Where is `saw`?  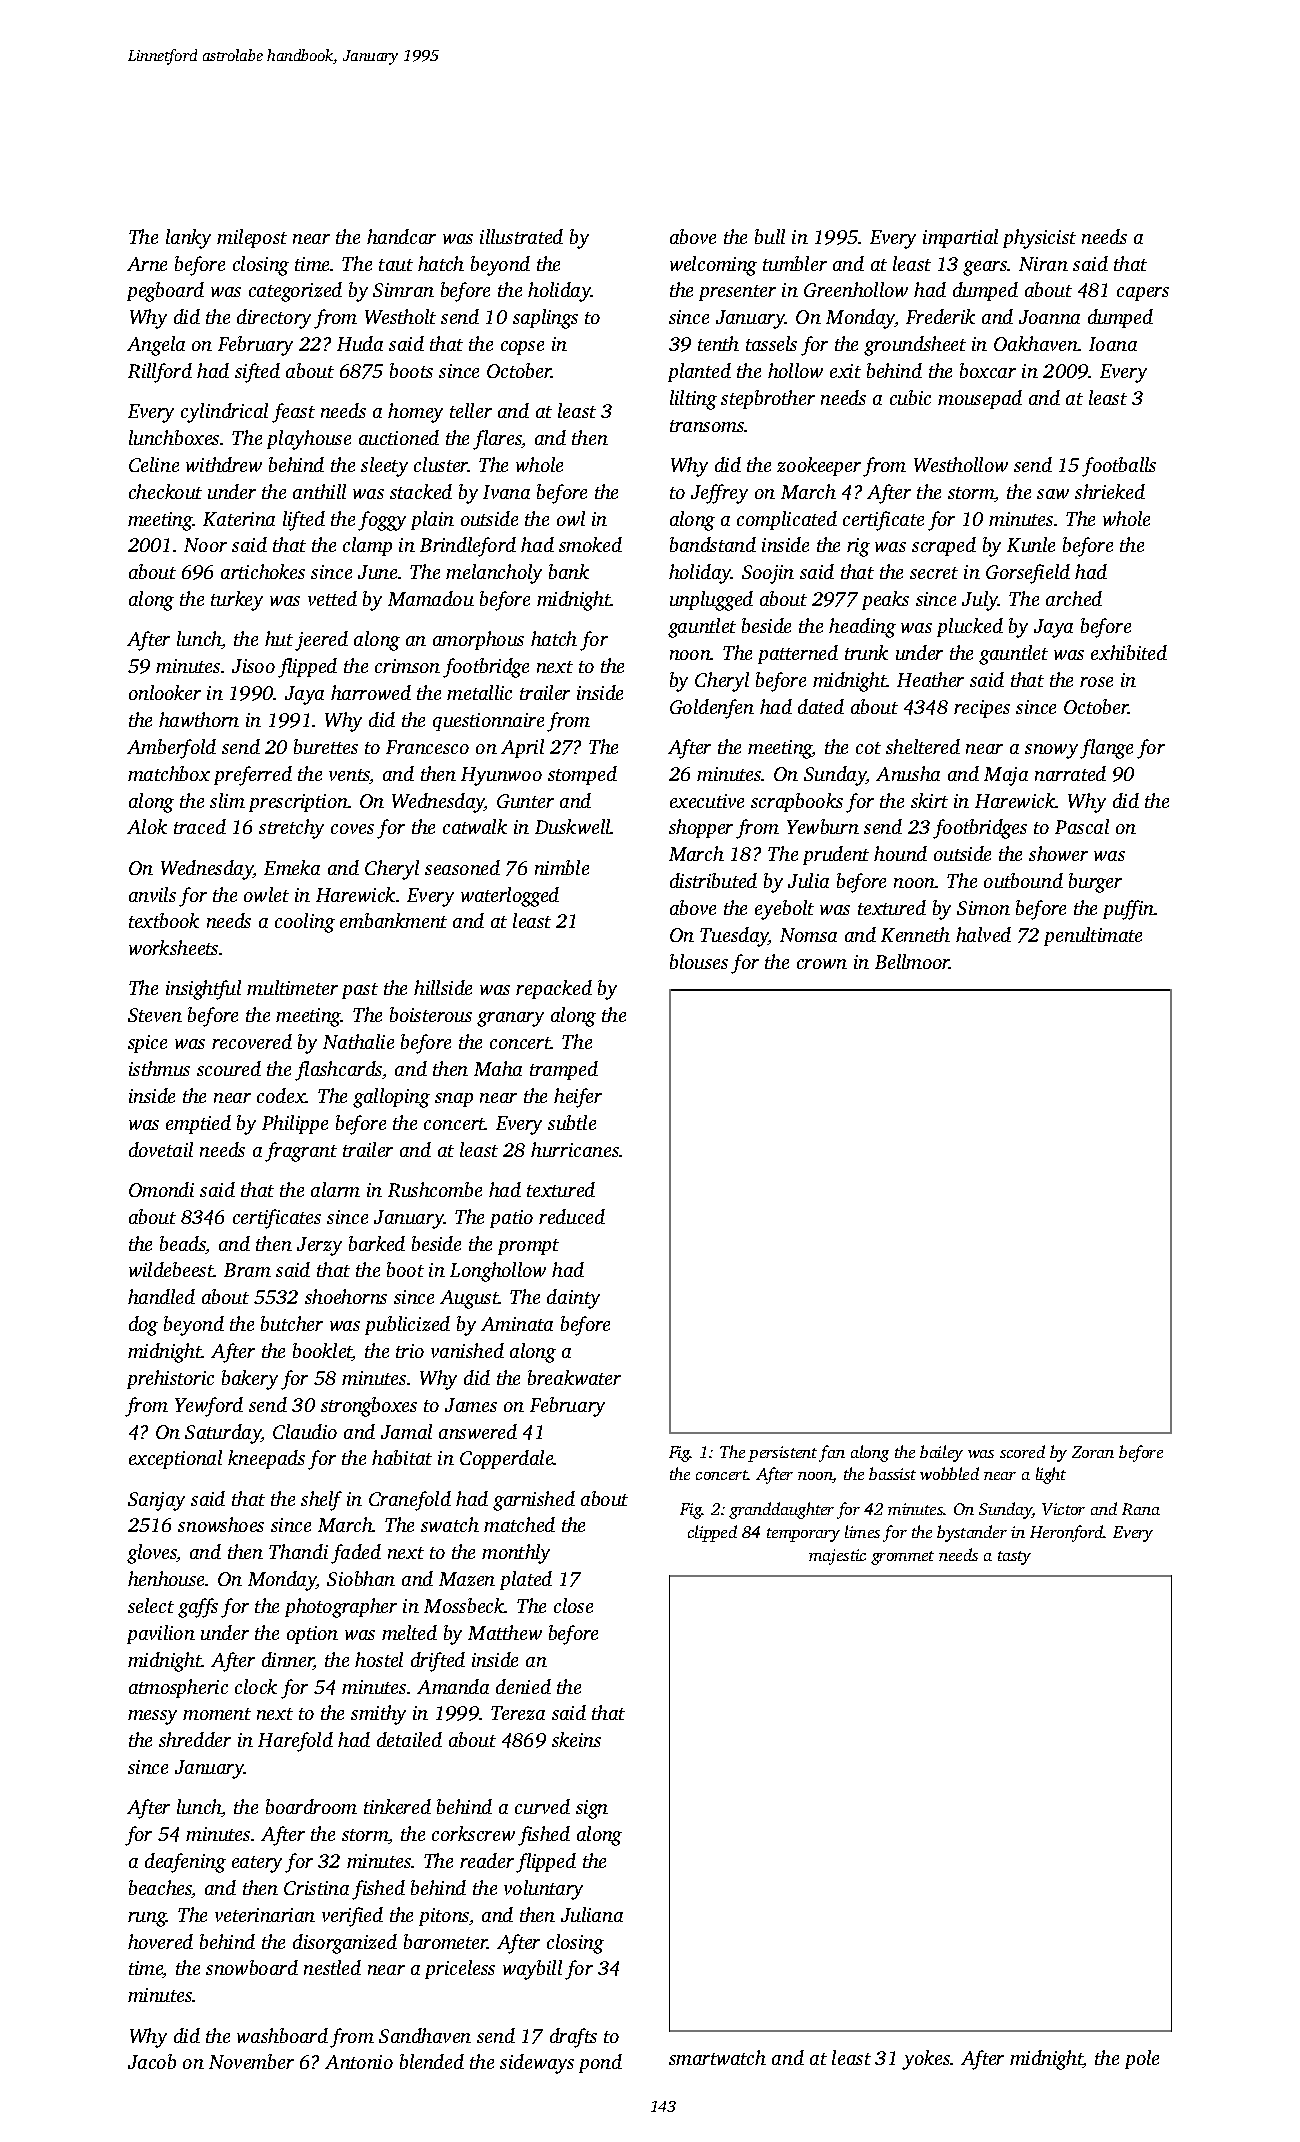
saw is located at coordinates (1053, 494).
